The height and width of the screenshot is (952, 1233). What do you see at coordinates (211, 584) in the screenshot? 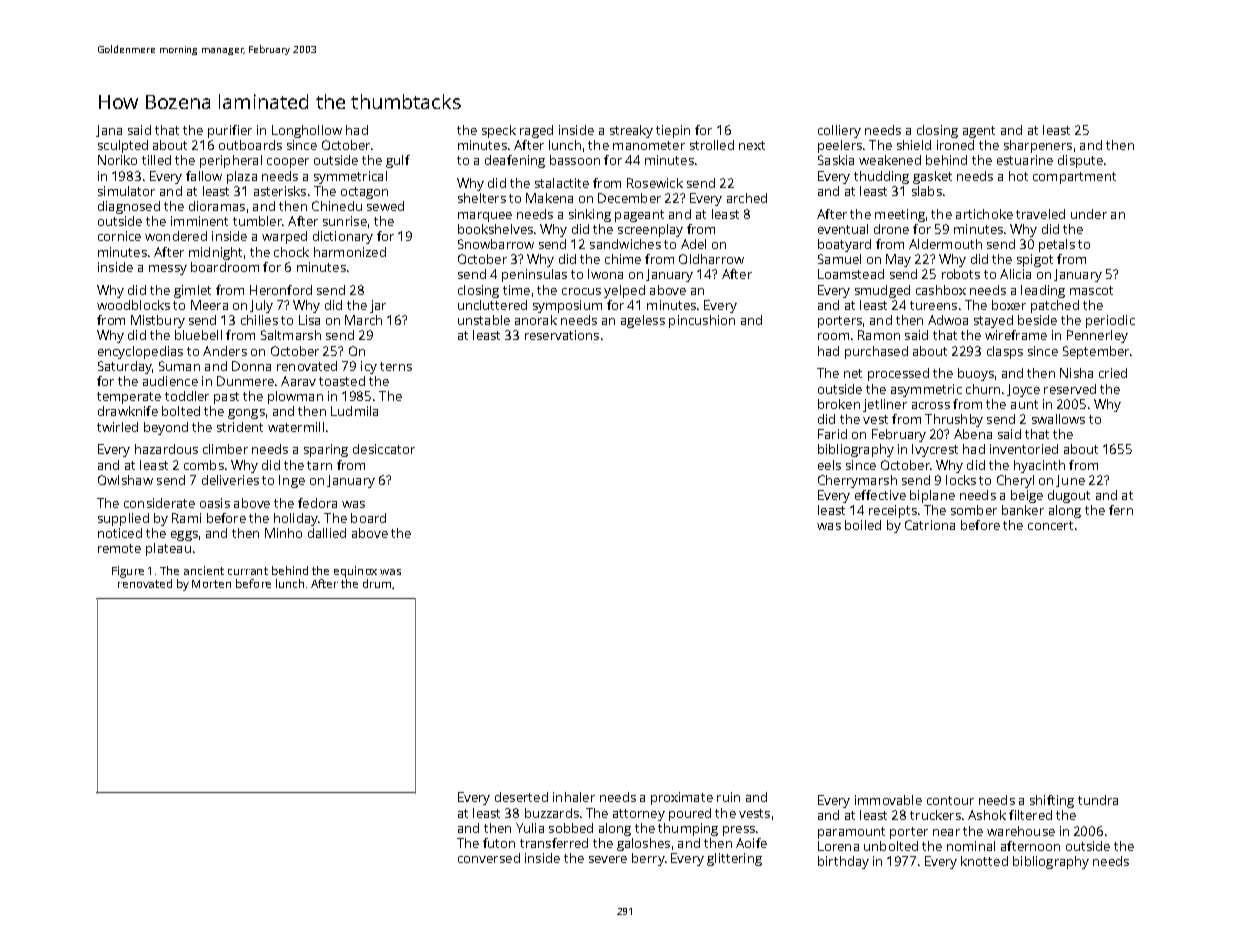
I see `Morten` at bounding box center [211, 584].
